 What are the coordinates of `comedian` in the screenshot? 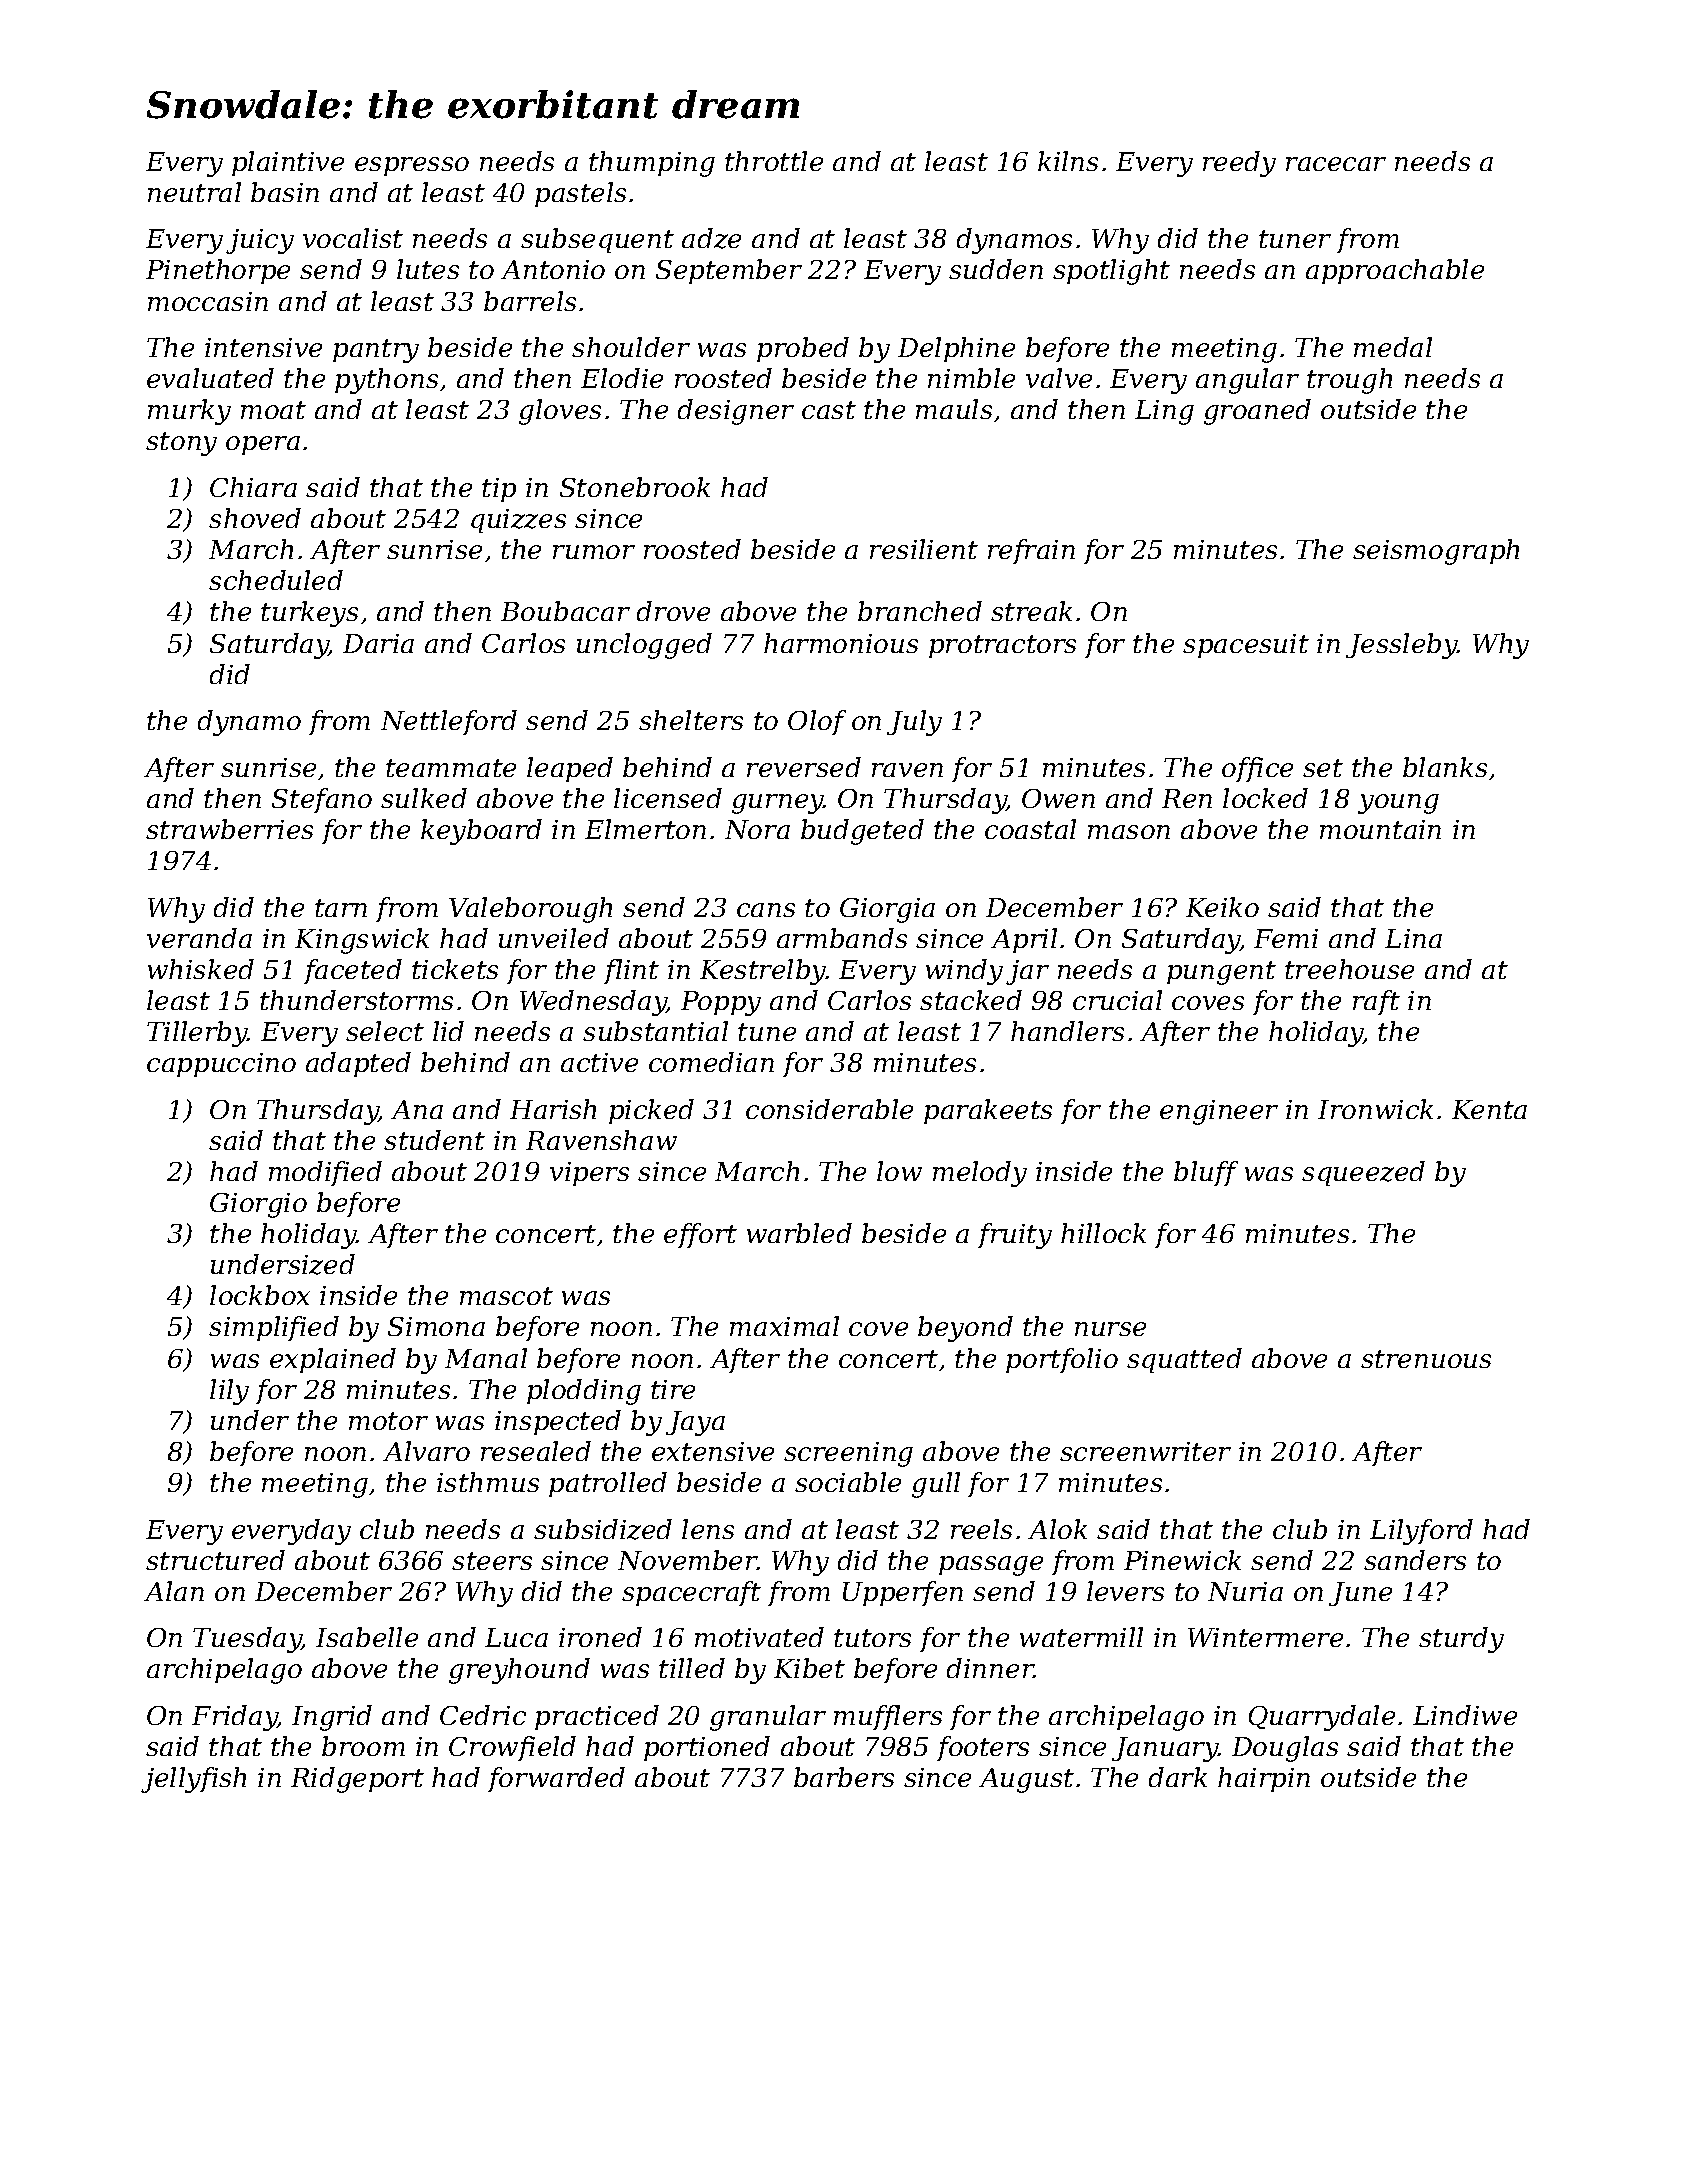 It's located at (711, 1062).
